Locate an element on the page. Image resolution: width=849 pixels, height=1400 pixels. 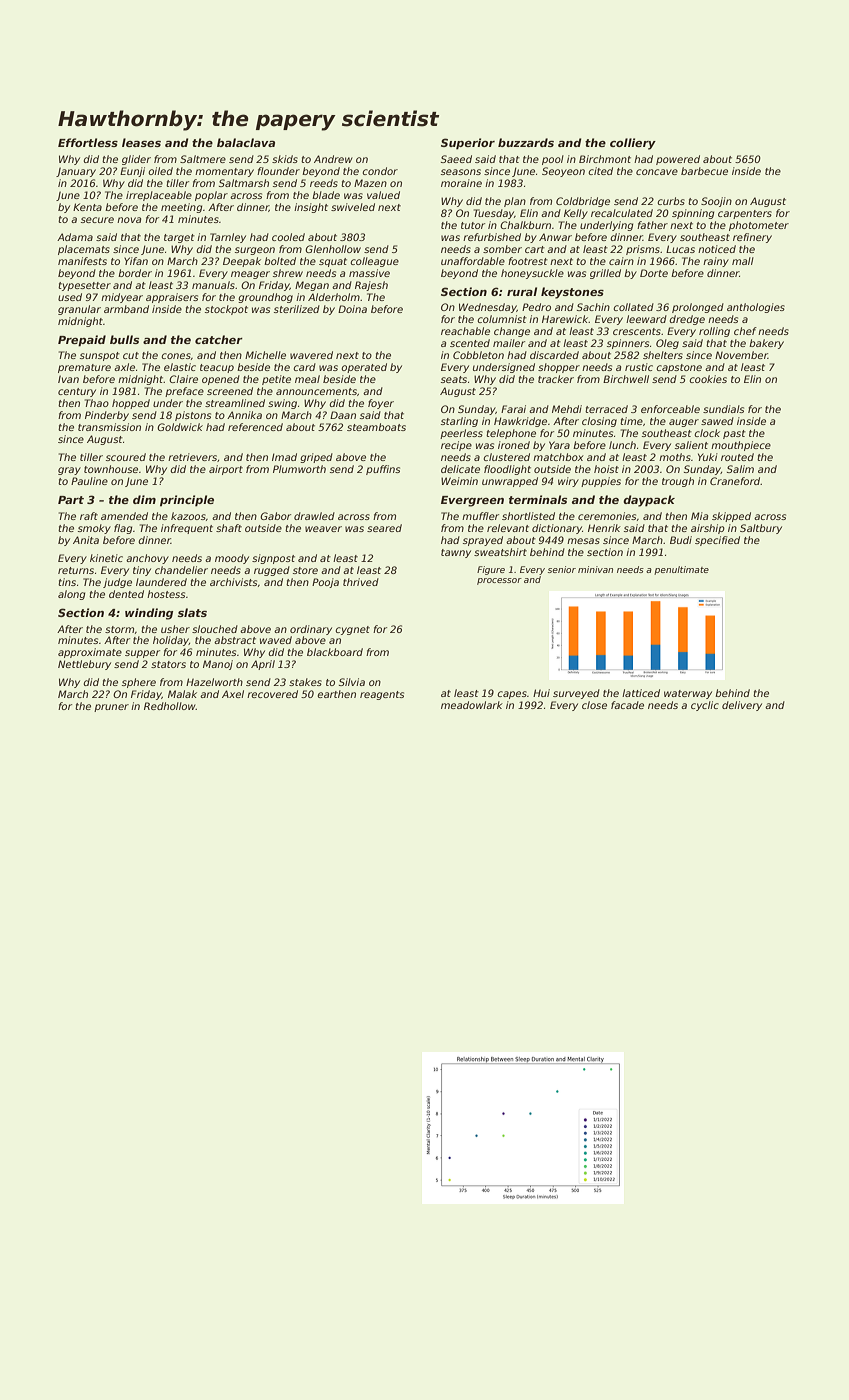
Superior is located at coordinates (468, 144).
